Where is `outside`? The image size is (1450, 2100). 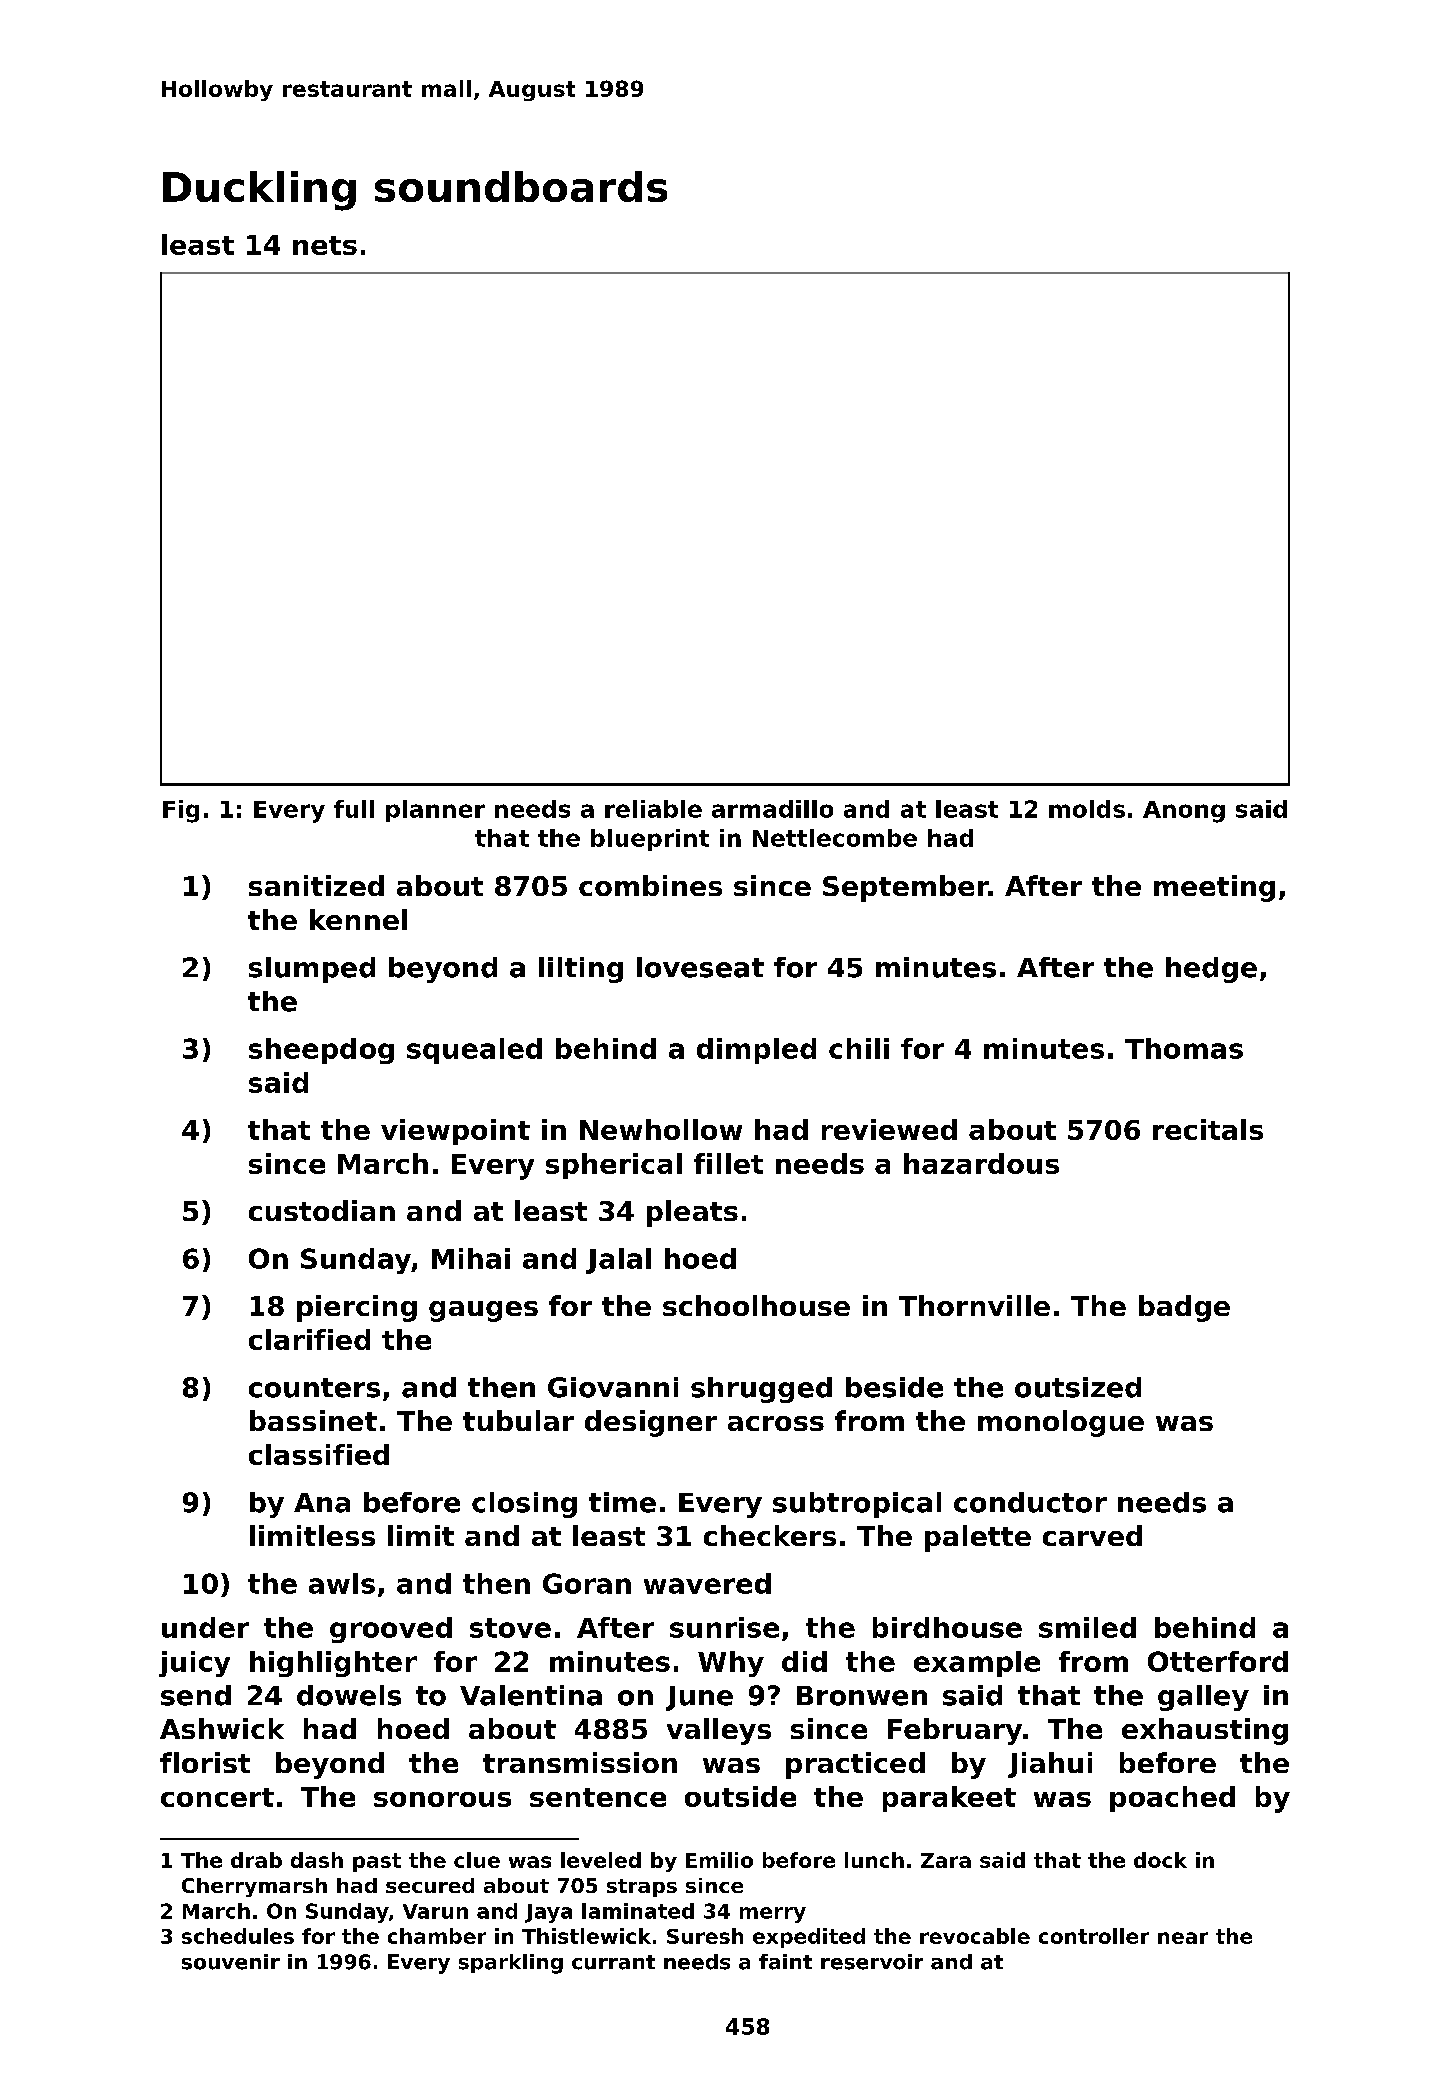 outside is located at coordinates (740, 1796).
